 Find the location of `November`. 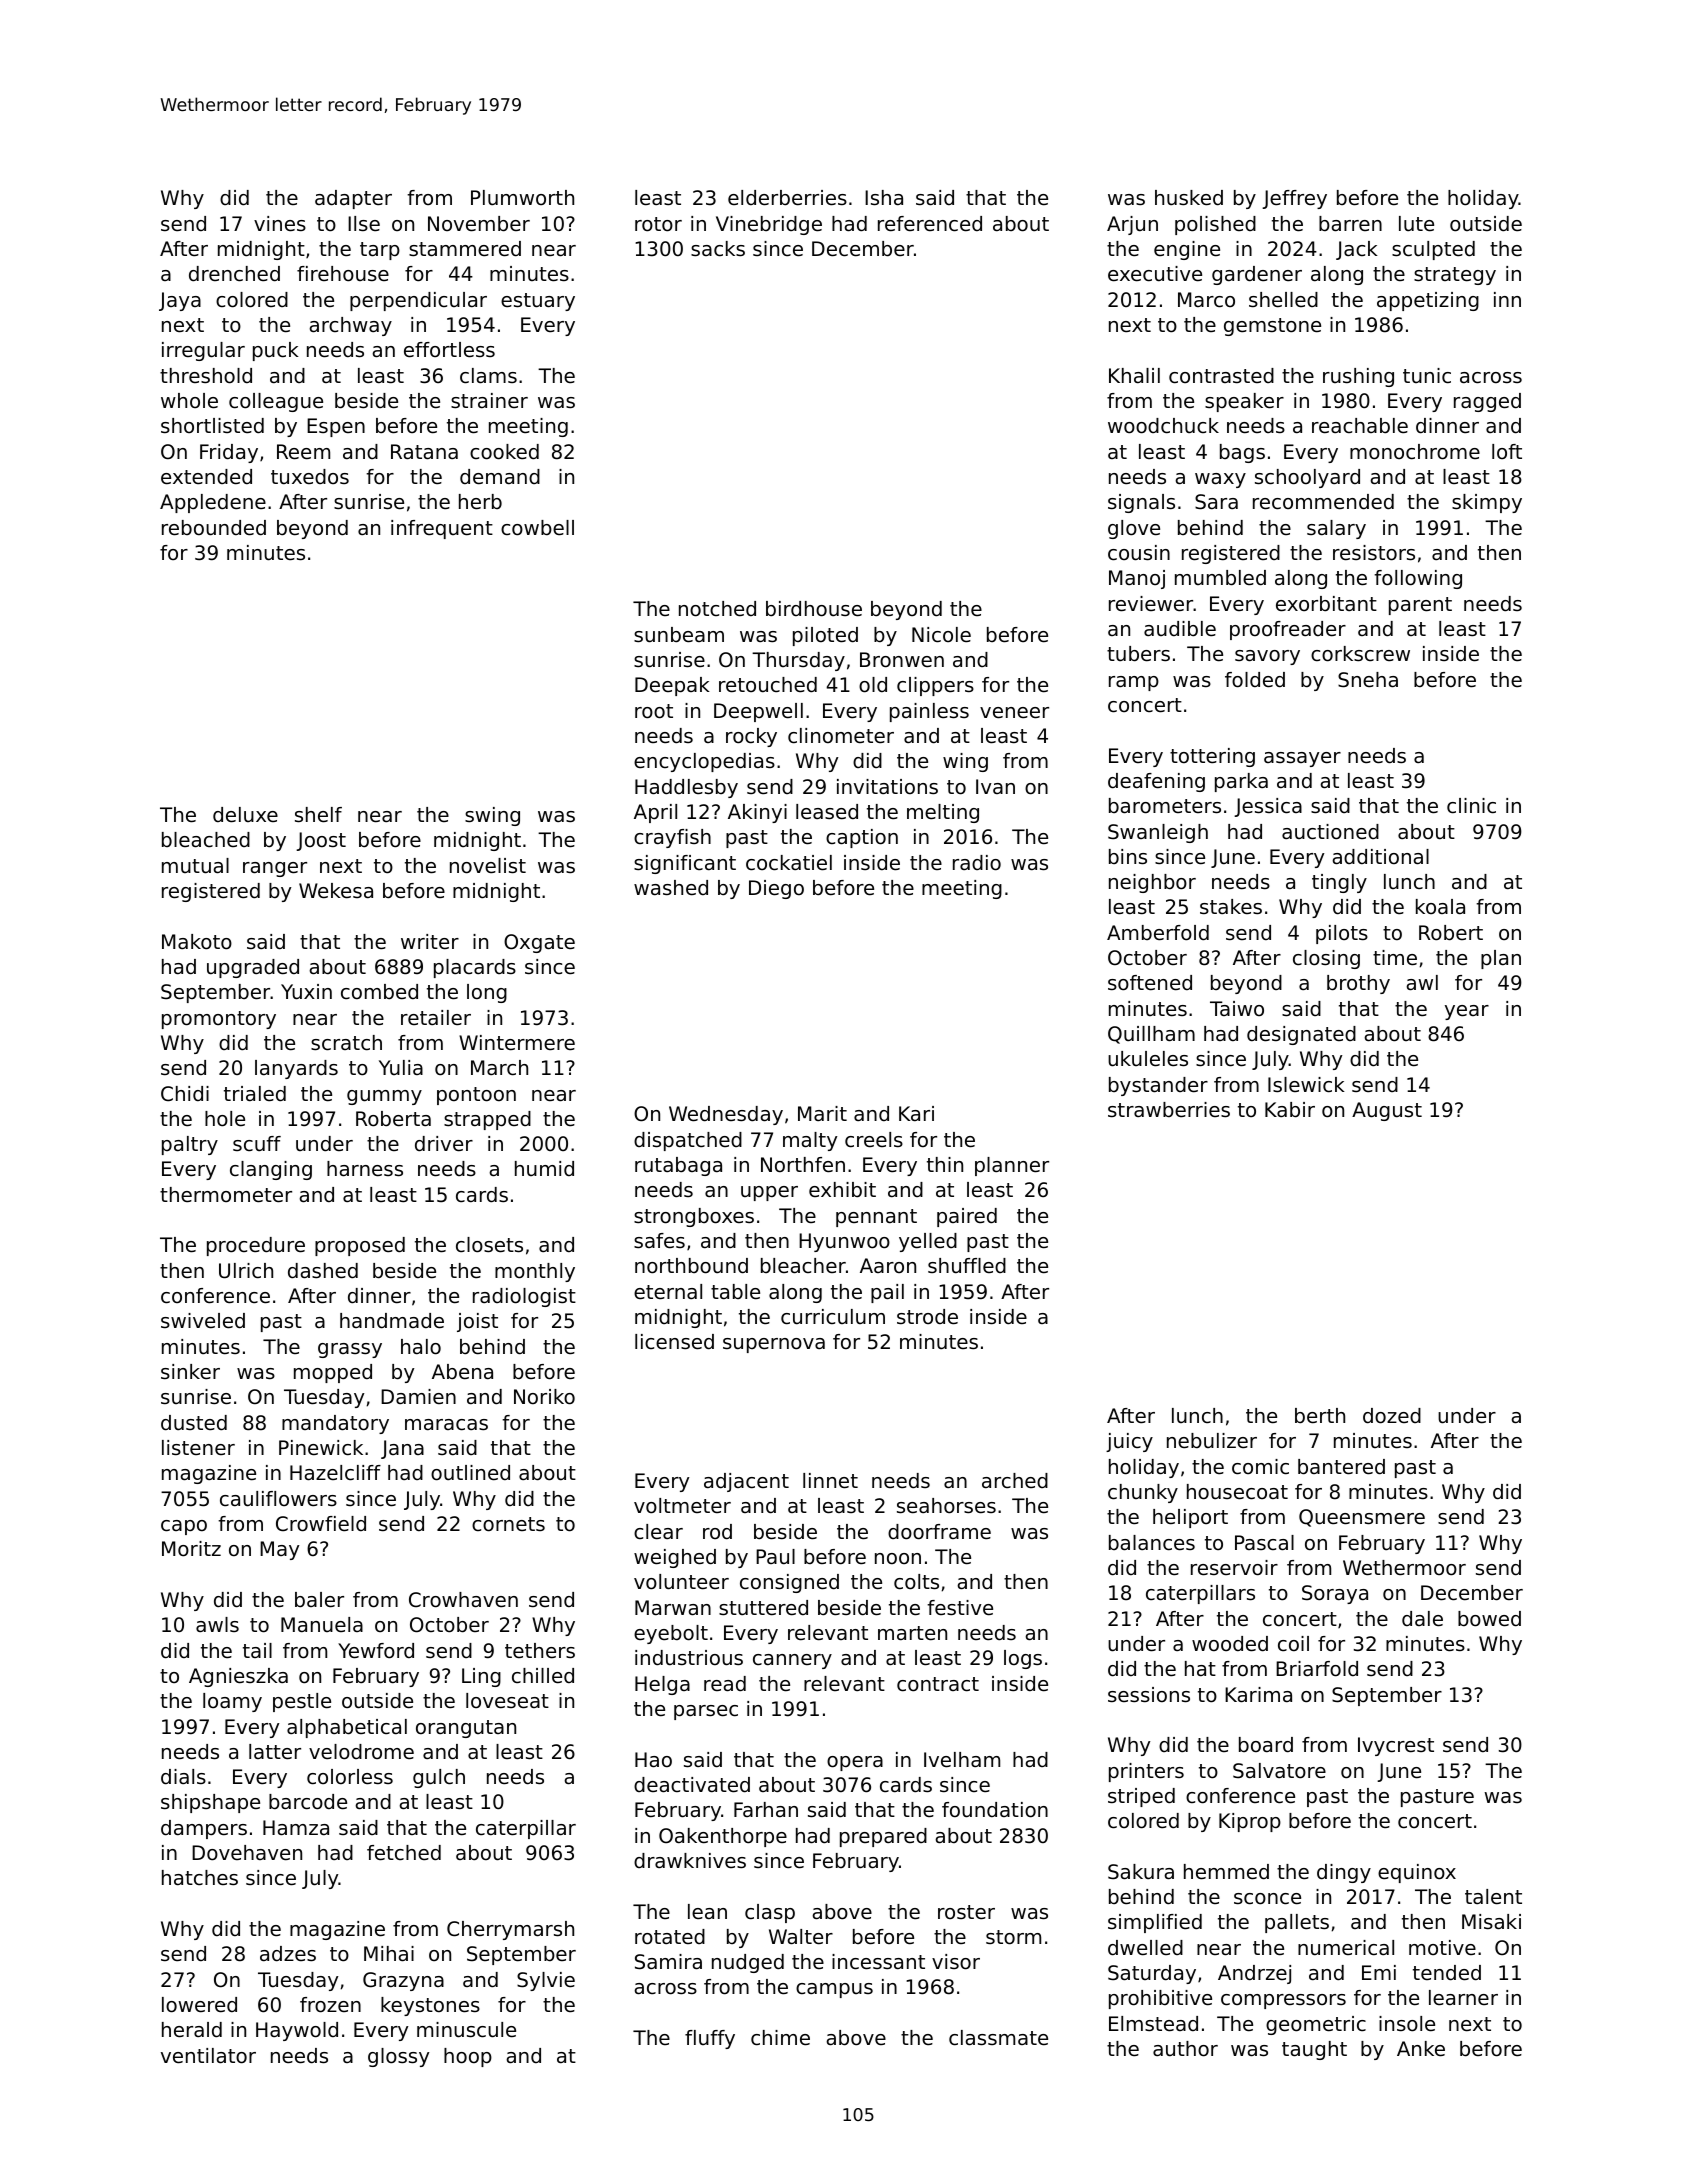

November is located at coordinates (479, 224).
